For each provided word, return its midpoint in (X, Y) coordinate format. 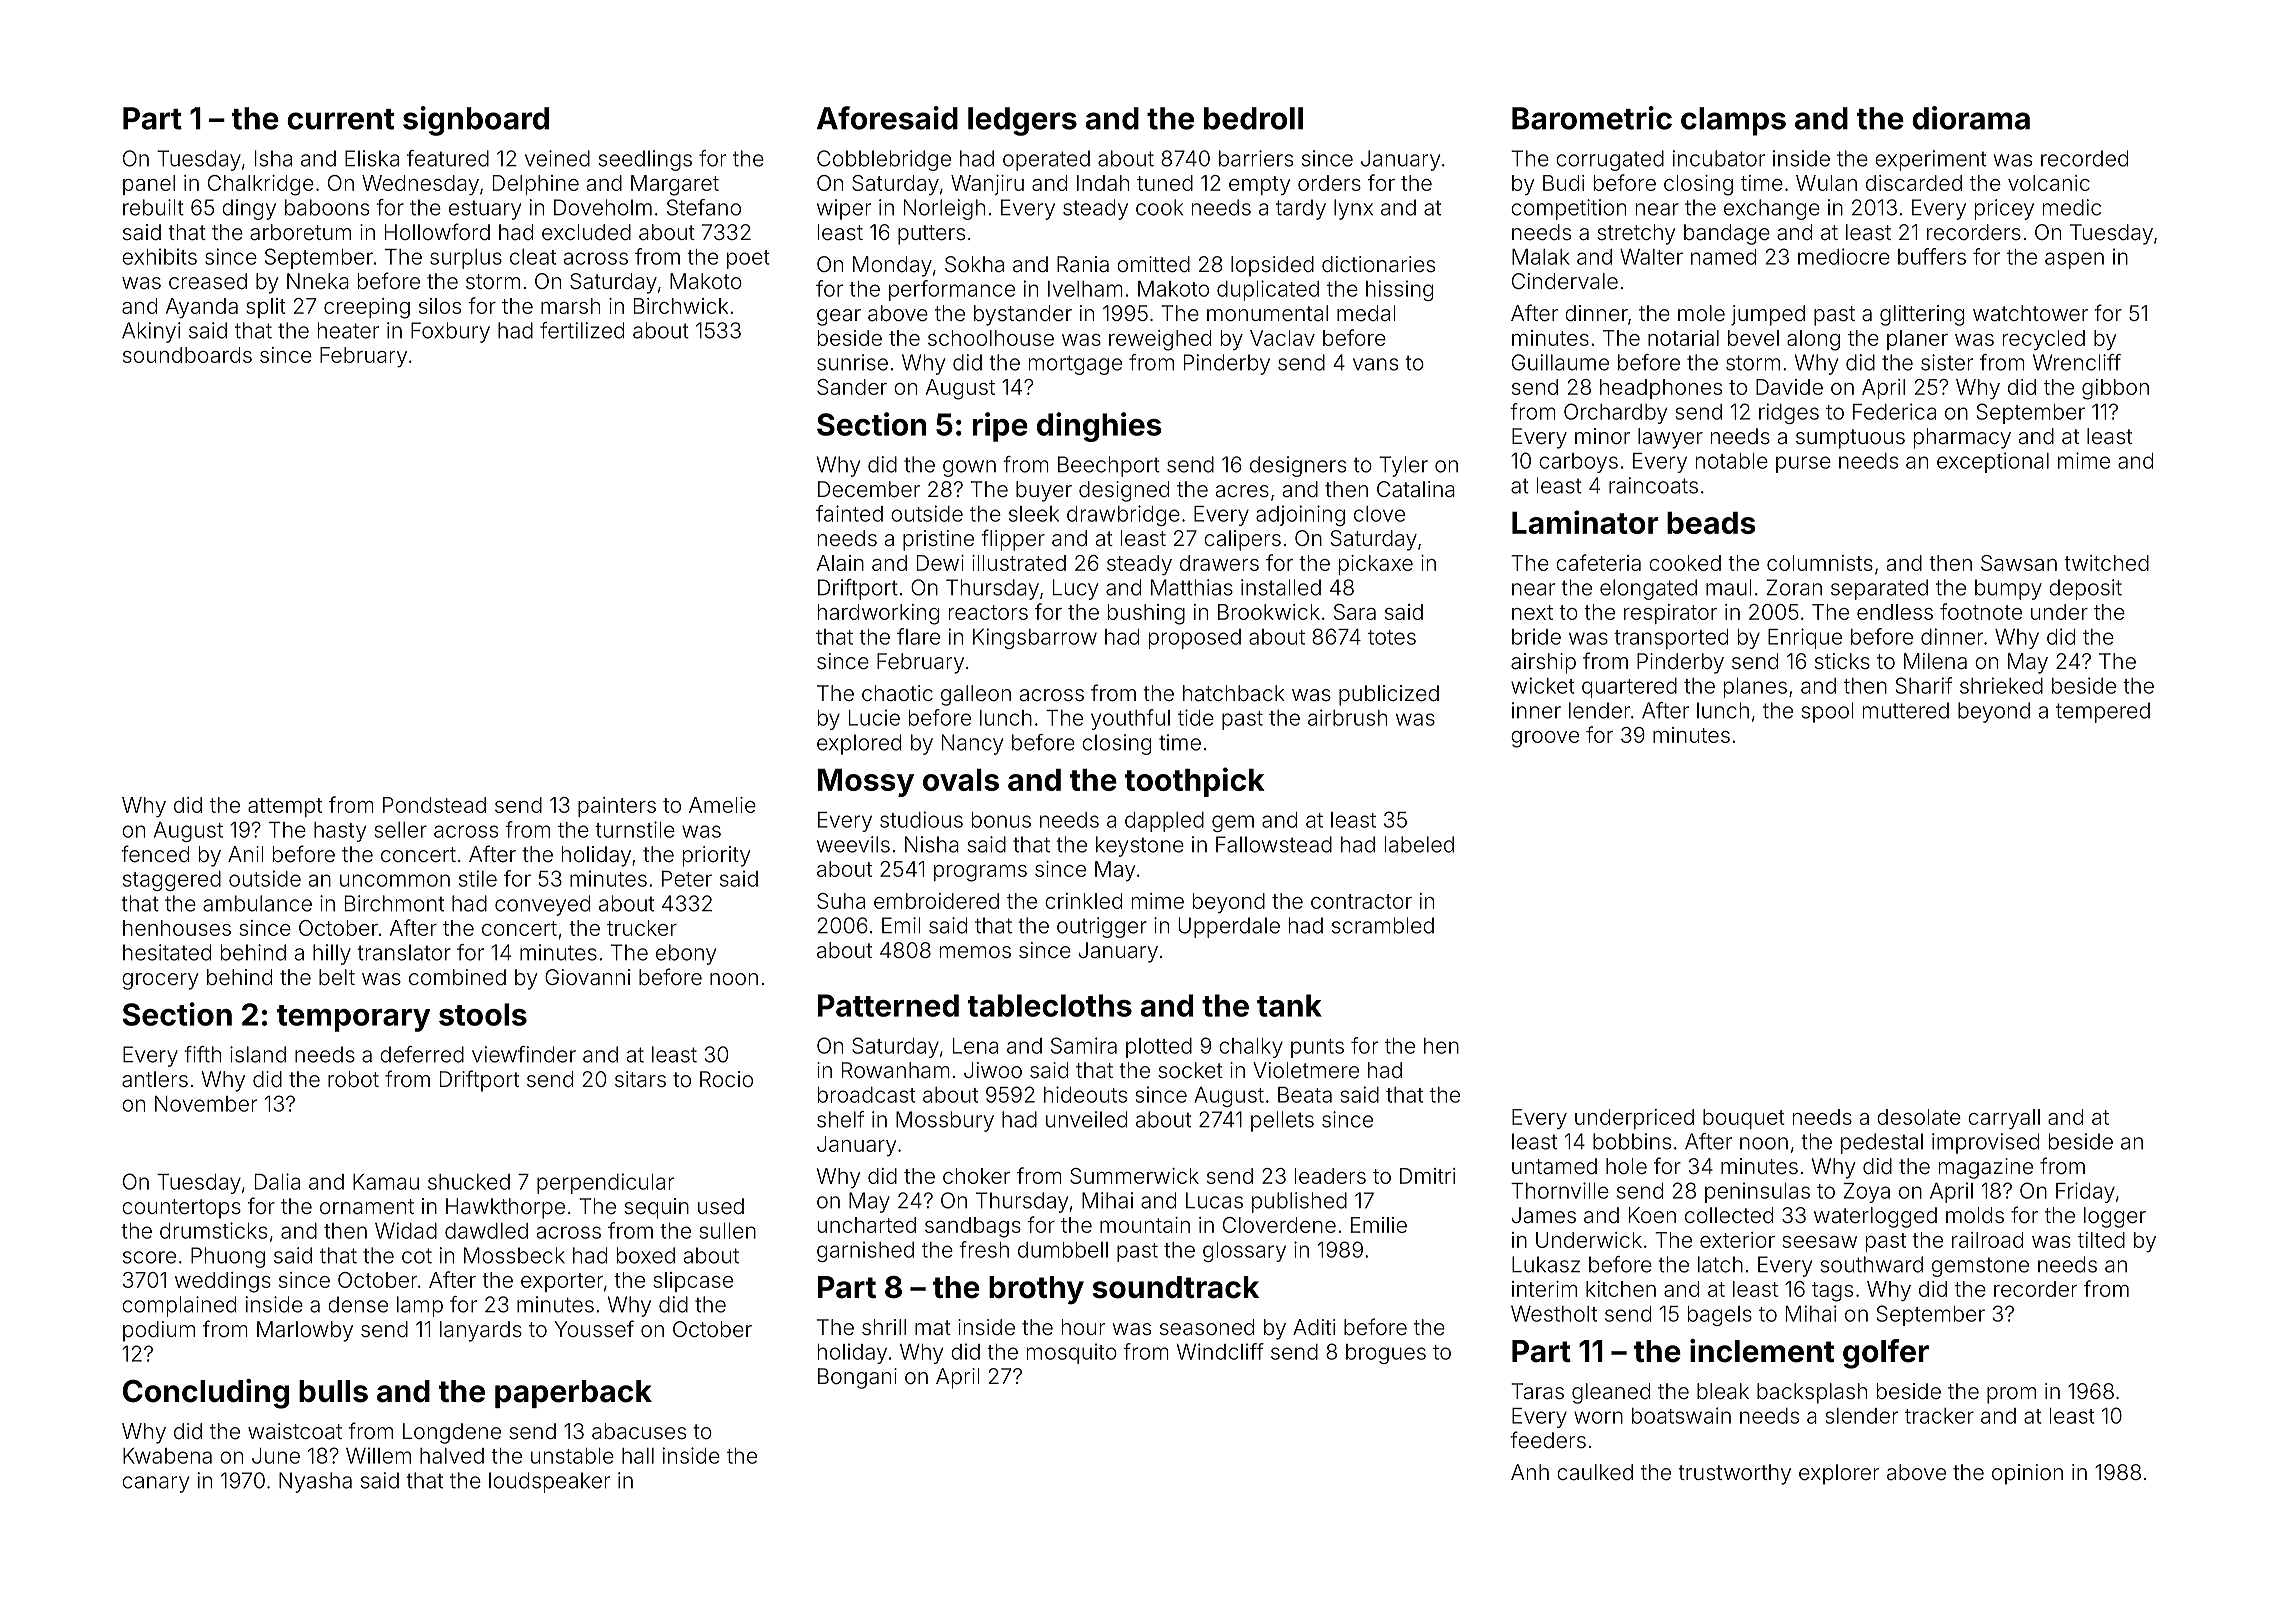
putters (931, 235)
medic (2072, 207)
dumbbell (1063, 1250)
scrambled (1383, 925)
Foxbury (450, 332)
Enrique (1805, 638)
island (258, 1054)
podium (159, 1331)
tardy (1301, 209)
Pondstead (434, 805)
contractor (1361, 901)
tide (1196, 717)
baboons (327, 207)
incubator (1719, 158)
